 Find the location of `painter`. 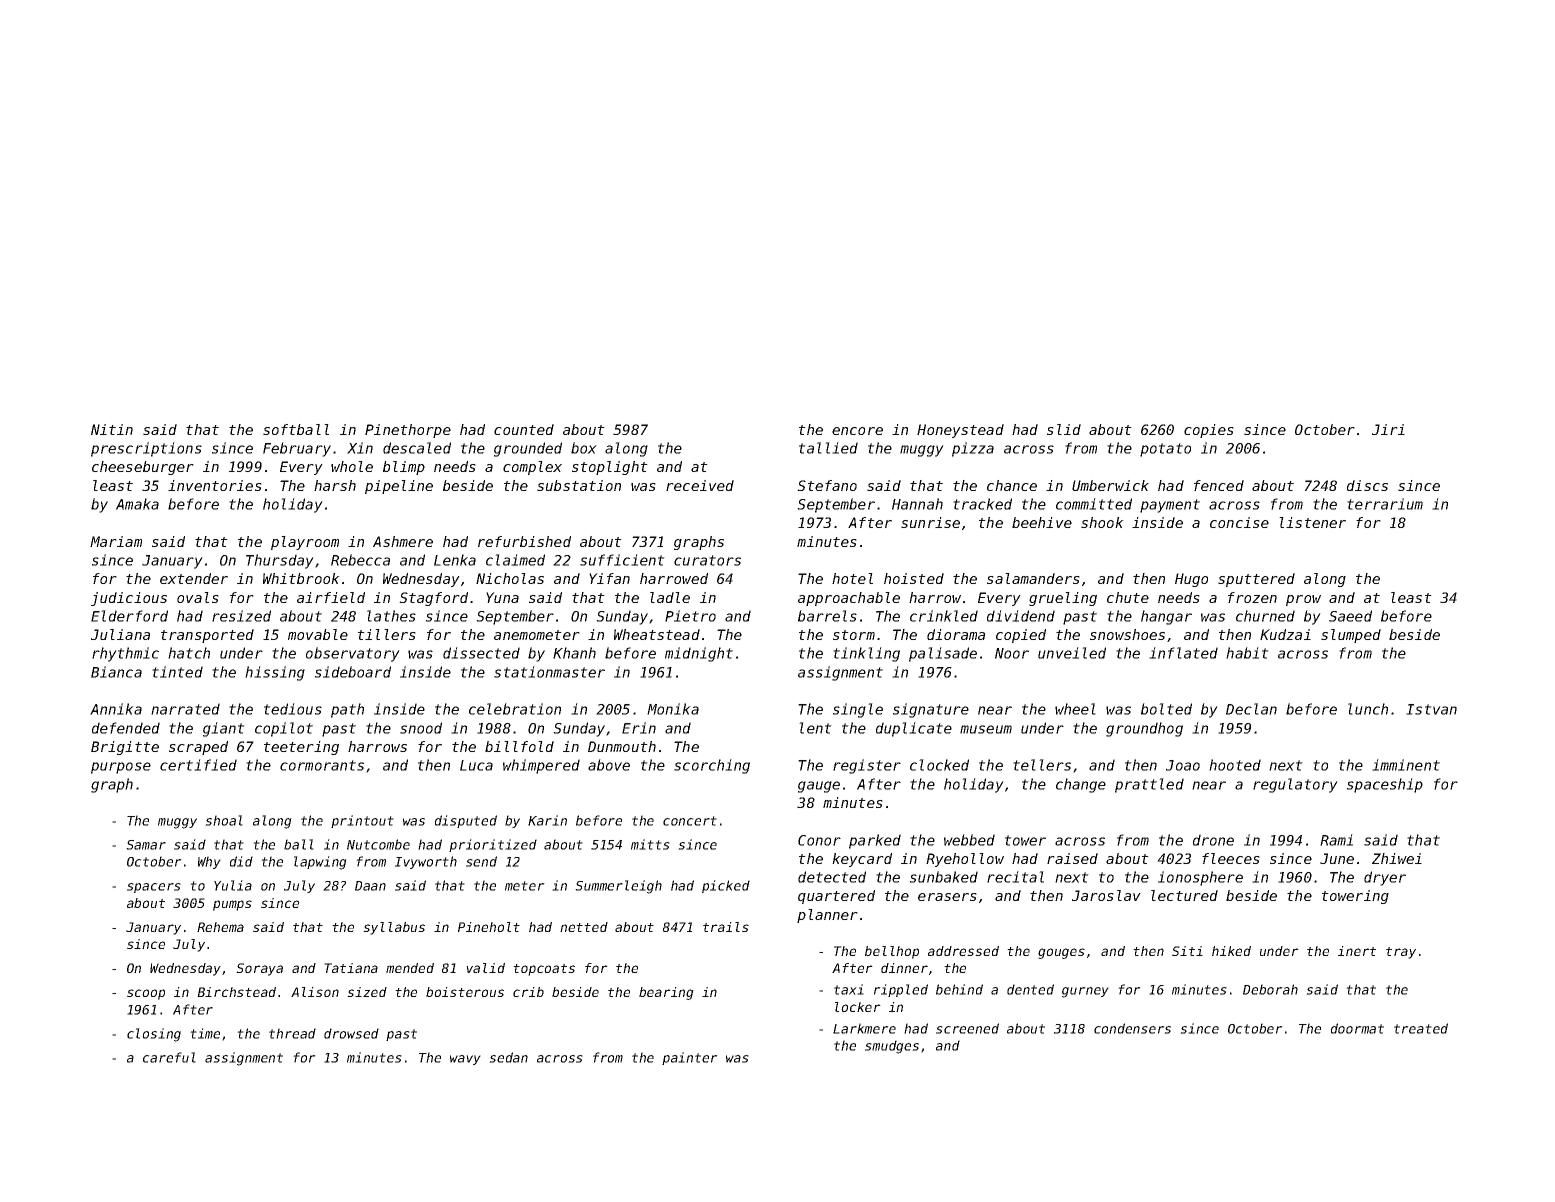

painter is located at coordinates (690, 1058).
